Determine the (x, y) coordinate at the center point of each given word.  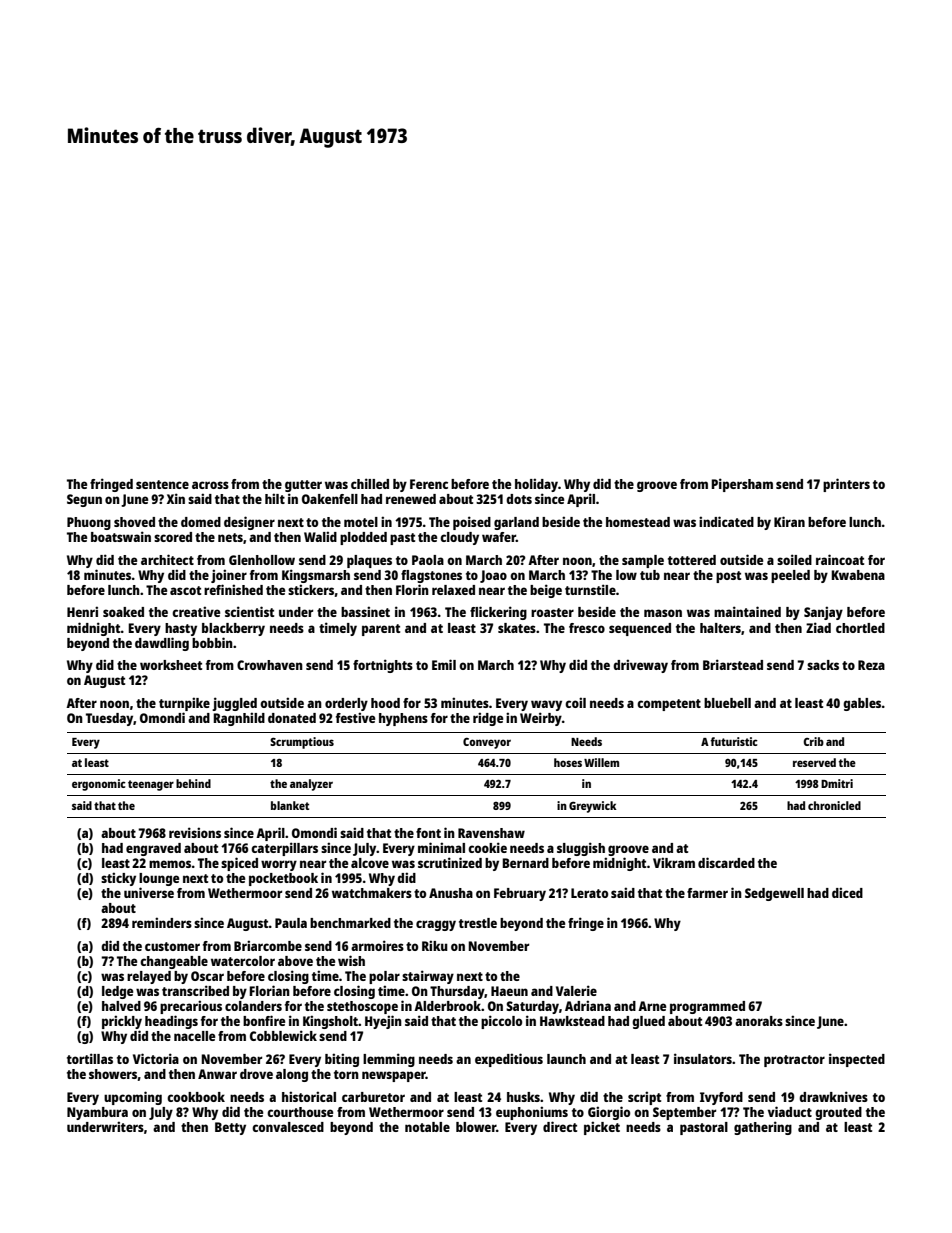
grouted (838, 1113)
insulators (703, 1058)
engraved (153, 849)
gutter (303, 486)
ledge (117, 992)
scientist (249, 611)
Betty (230, 1128)
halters (720, 628)
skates (517, 628)
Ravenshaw (491, 833)
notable (427, 1127)
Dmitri (837, 783)
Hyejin (383, 1022)
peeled (790, 576)
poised (472, 523)
